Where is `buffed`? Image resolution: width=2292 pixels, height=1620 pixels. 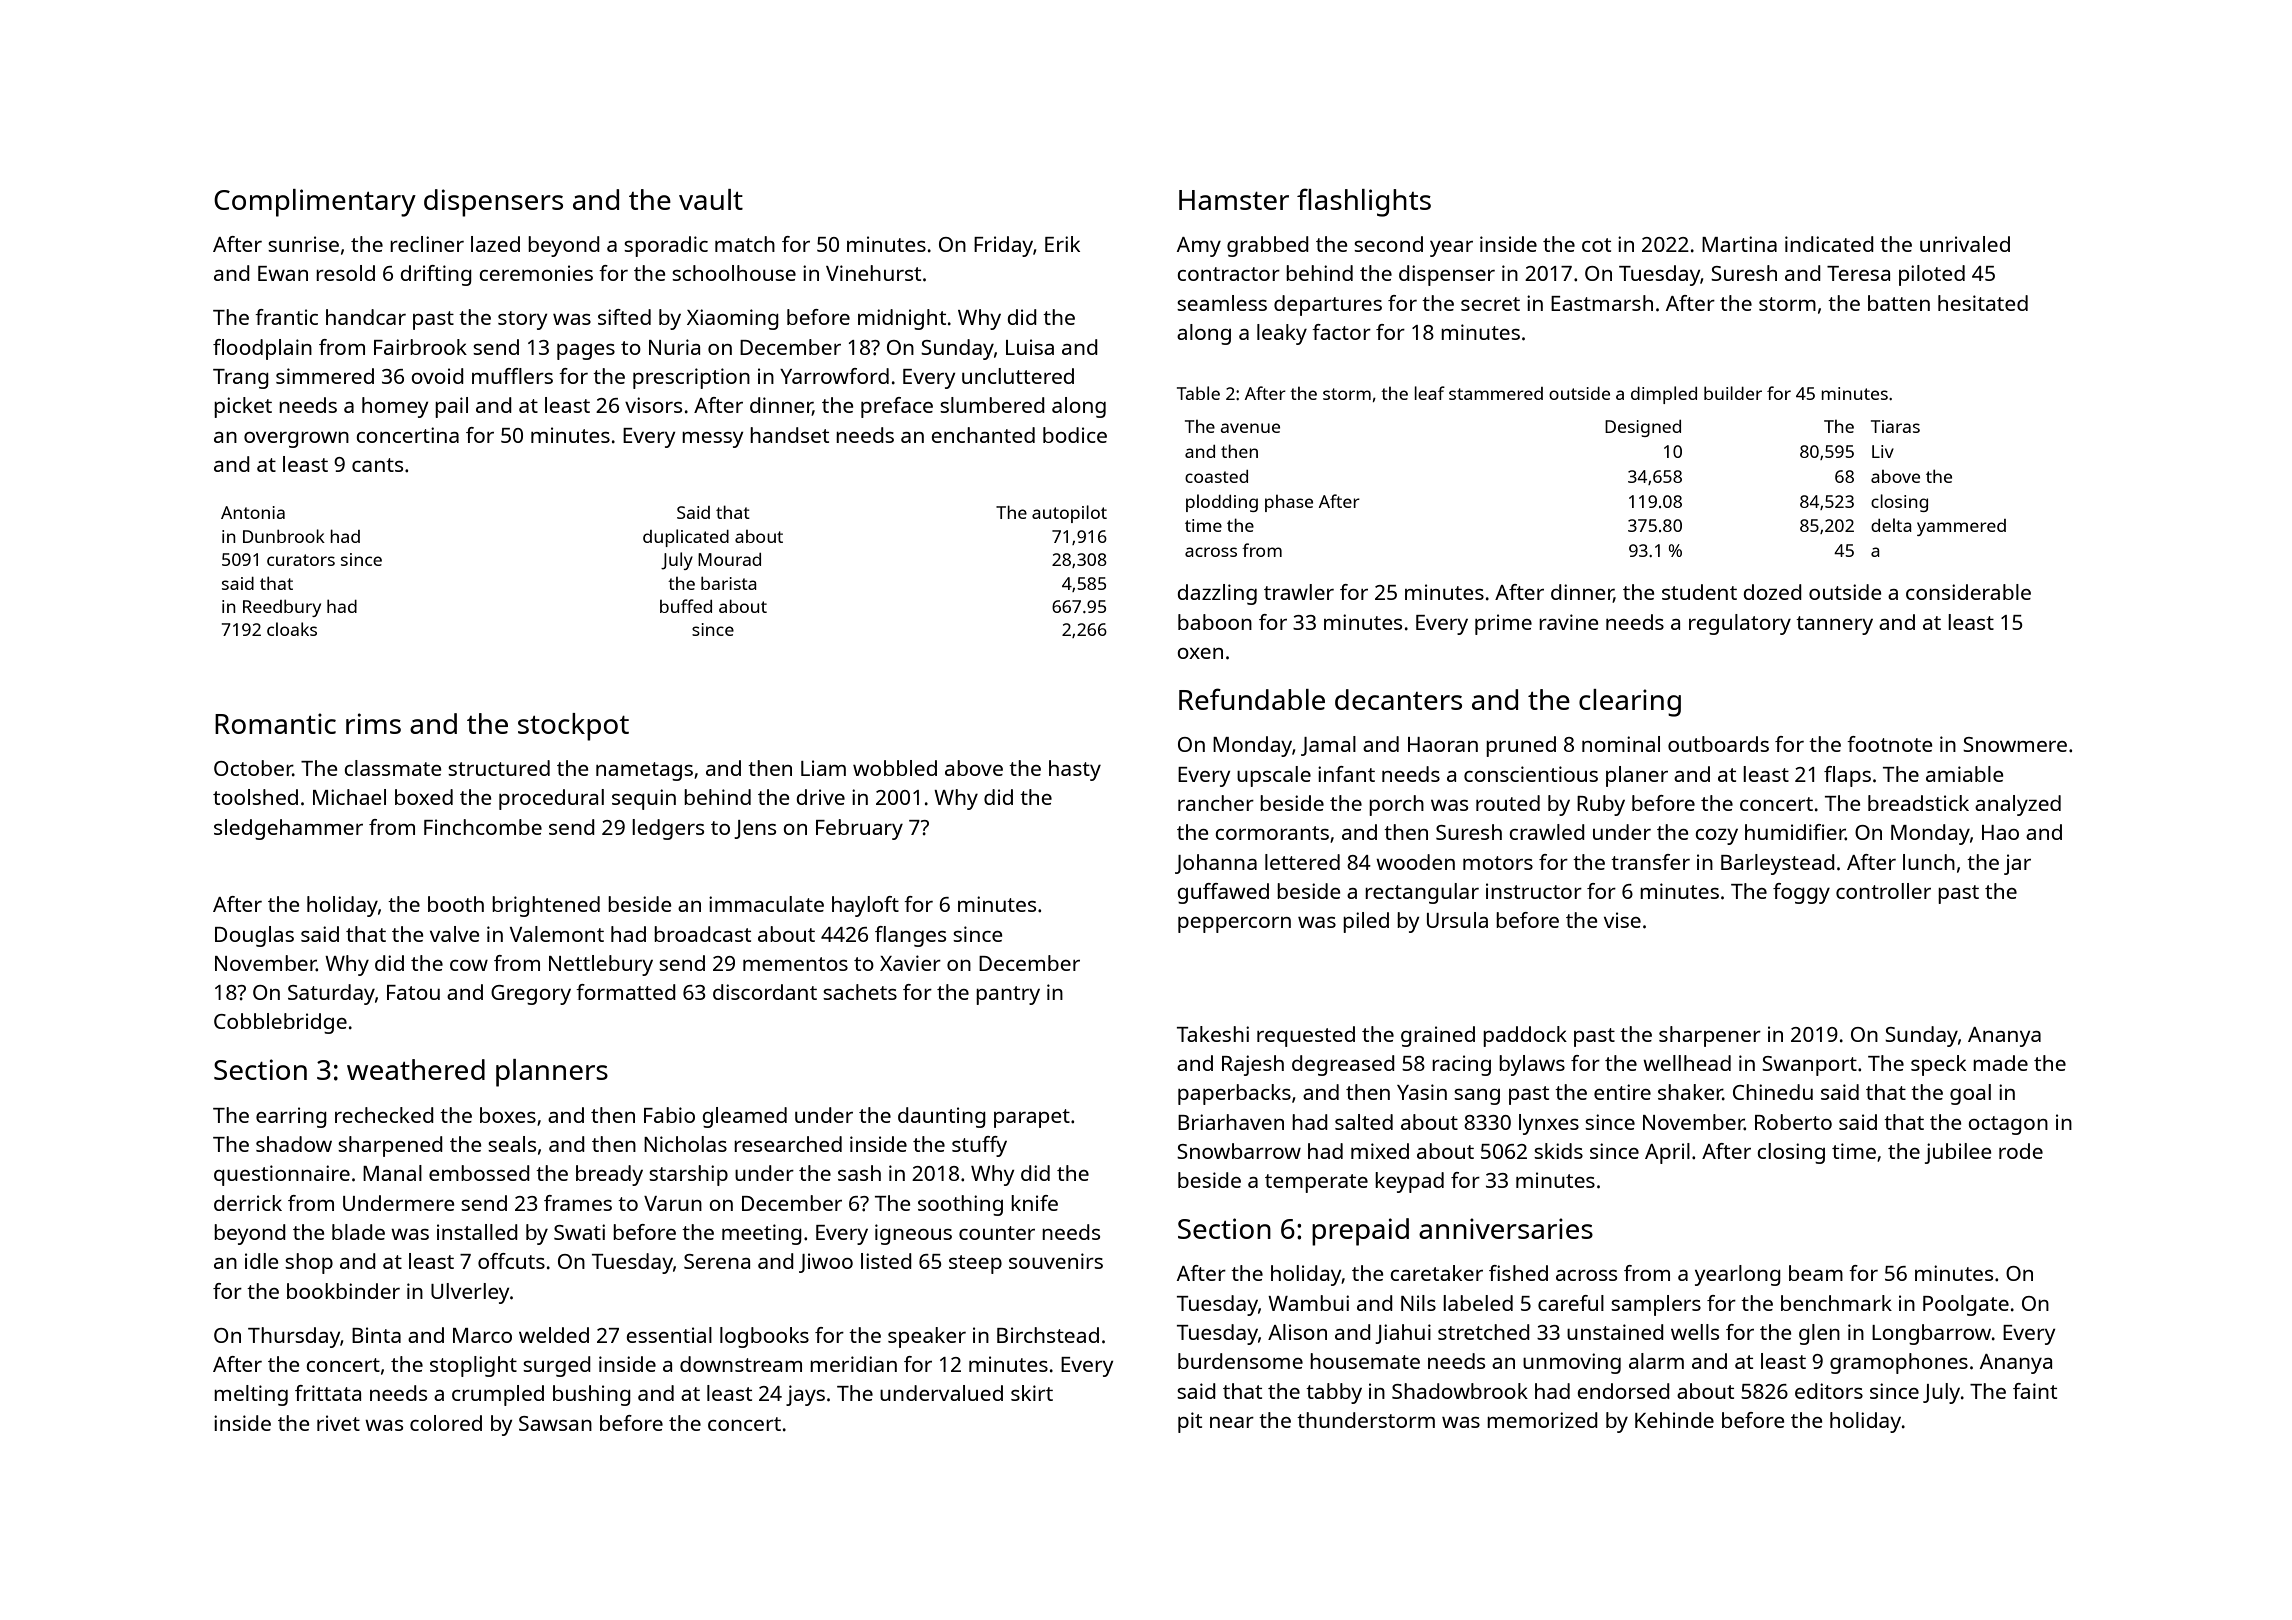 buffed is located at coordinates (686, 606).
